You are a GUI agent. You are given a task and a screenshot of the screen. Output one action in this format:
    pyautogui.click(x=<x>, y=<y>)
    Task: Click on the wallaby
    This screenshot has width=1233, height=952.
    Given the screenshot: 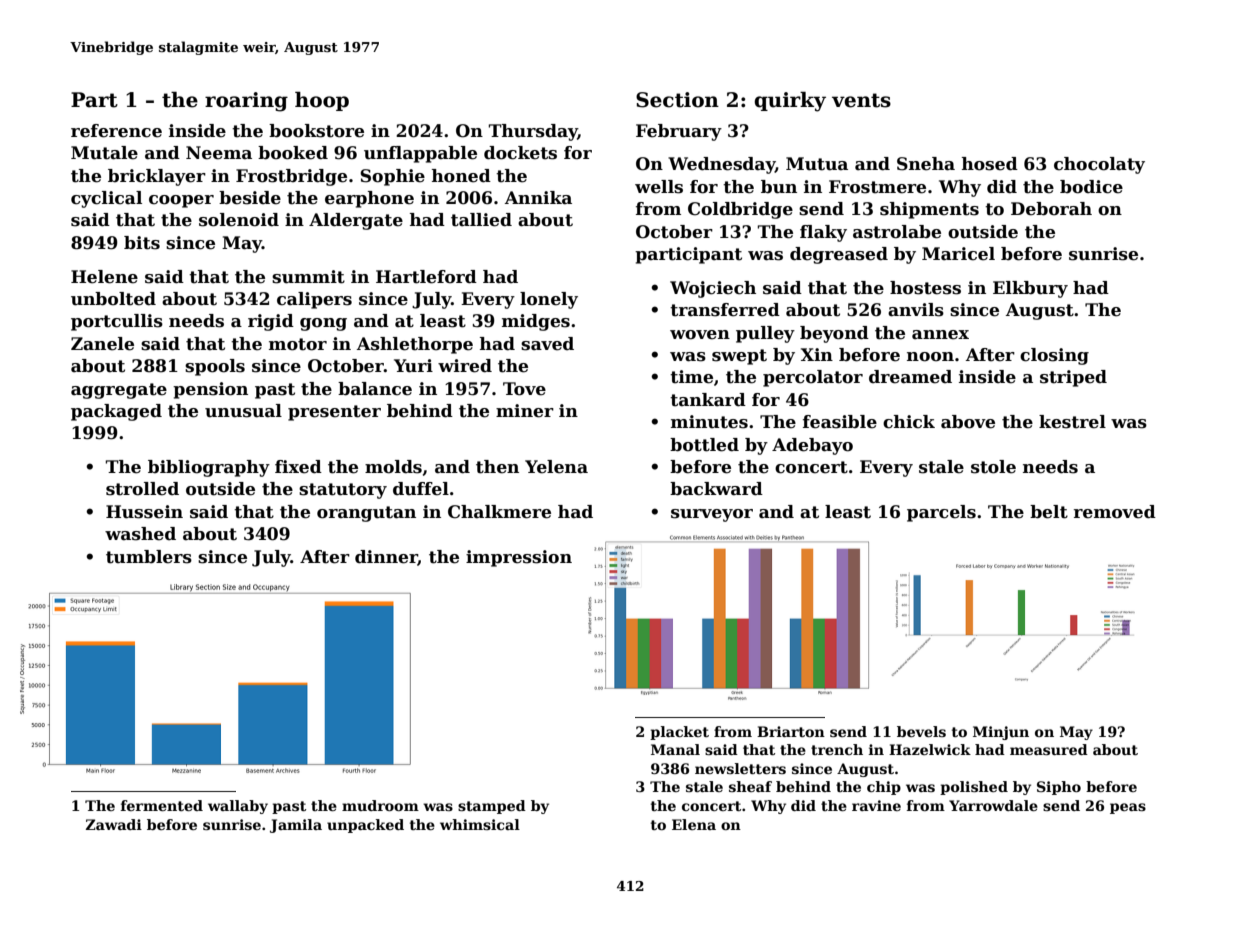 What is the action you would take?
    pyautogui.click(x=238, y=807)
